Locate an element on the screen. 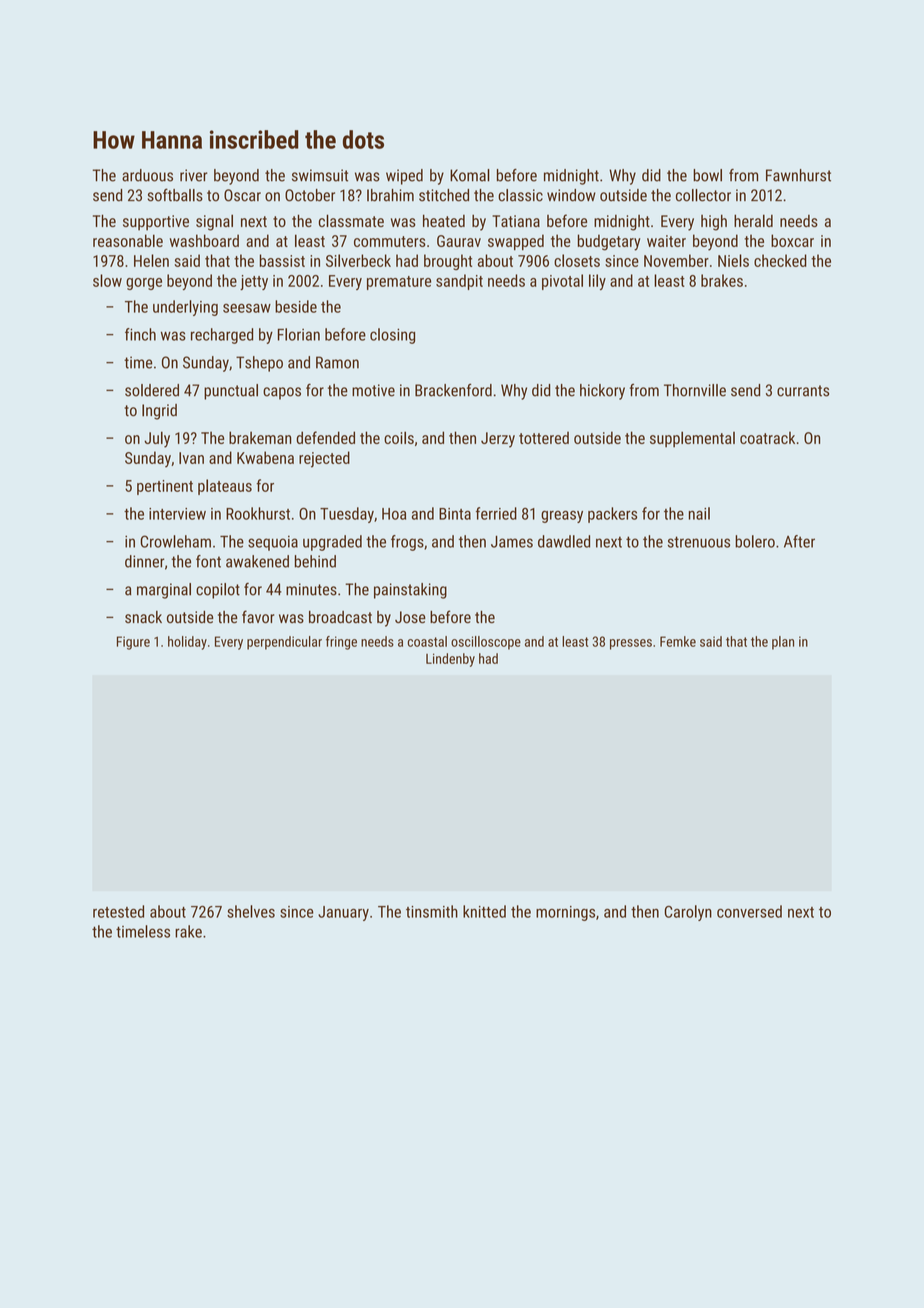 The image size is (924, 1308). presses is located at coordinates (631, 644).
